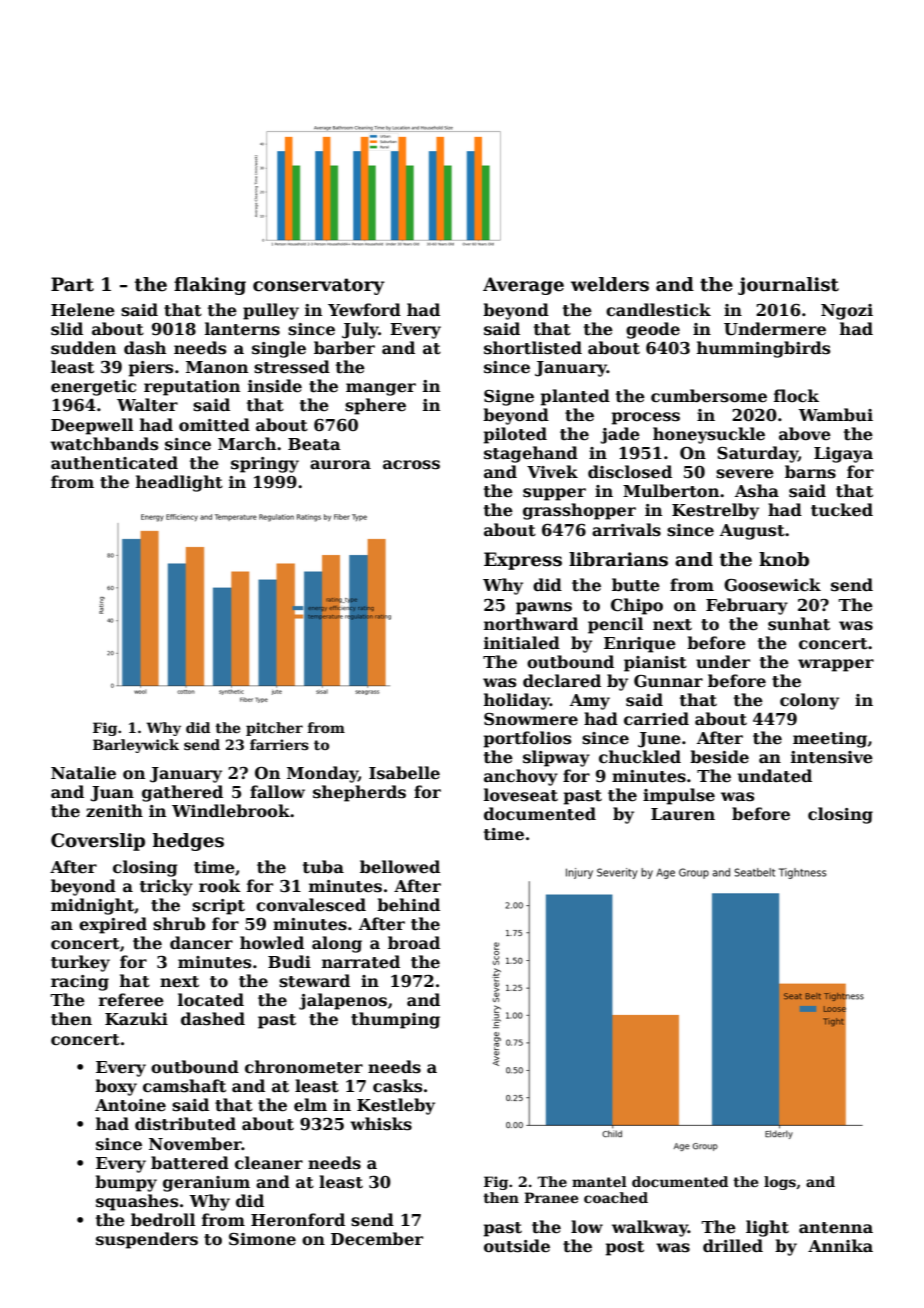  I want to click on Annika, so click(840, 1245).
